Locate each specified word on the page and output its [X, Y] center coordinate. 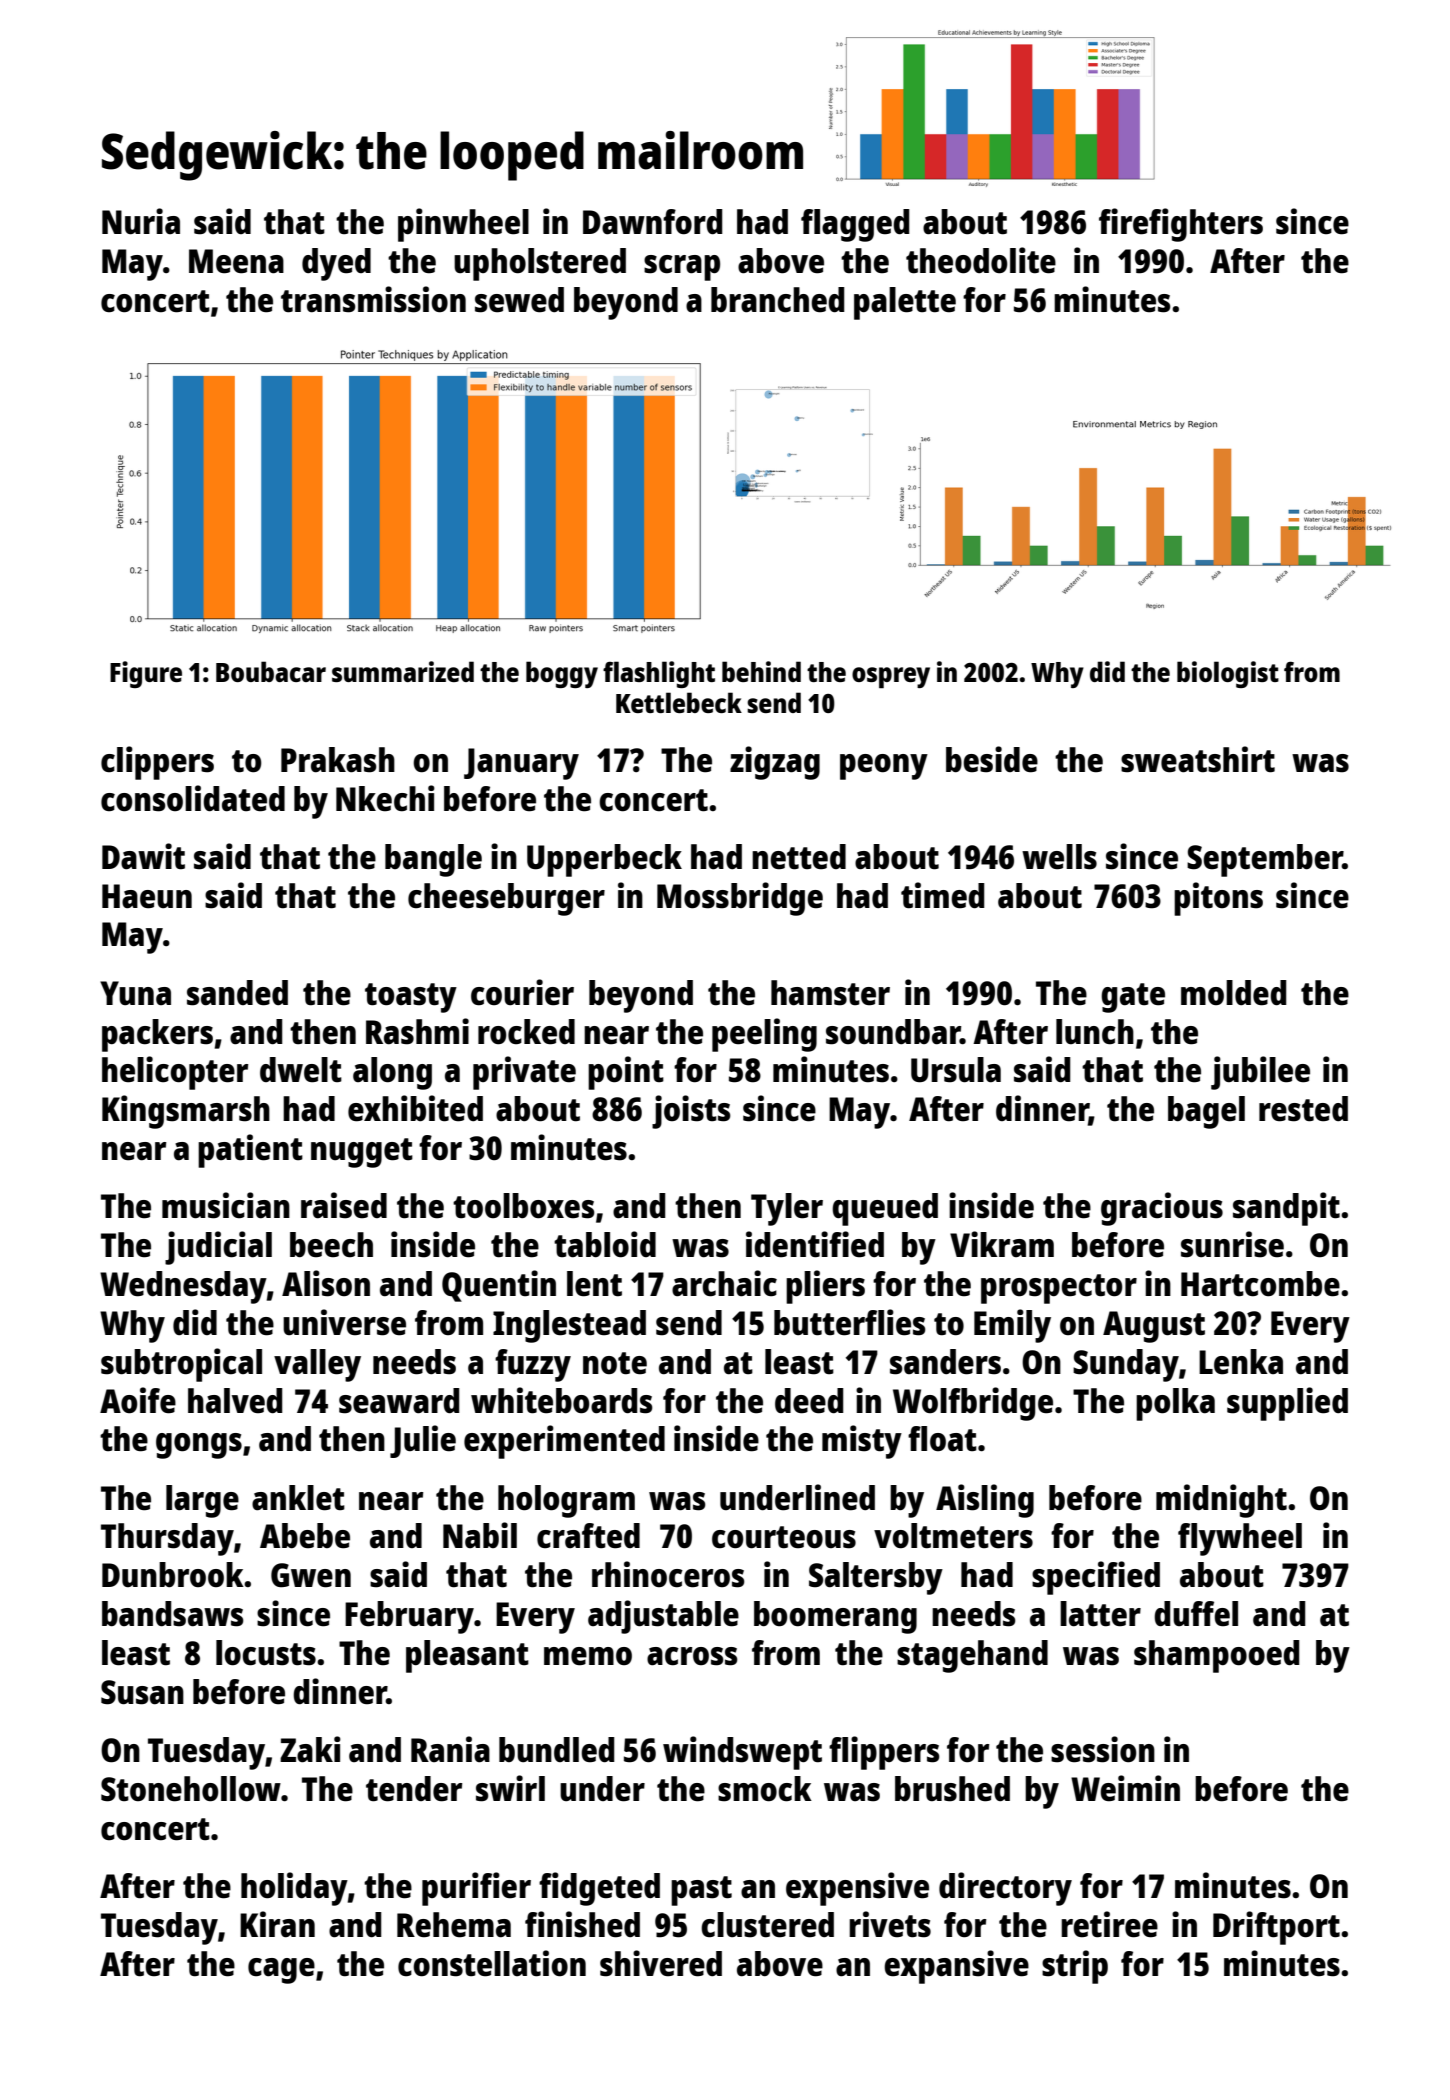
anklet [298, 1498]
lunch [1095, 1032]
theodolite [981, 260]
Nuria [141, 221]
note [615, 1363]
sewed [519, 300]
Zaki [310, 1749]
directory [1005, 1889]
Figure [146, 674]
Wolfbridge [973, 1404]
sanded [237, 993]
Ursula [956, 1070]
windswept [742, 1753]
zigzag [775, 763]
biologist [1228, 674]
